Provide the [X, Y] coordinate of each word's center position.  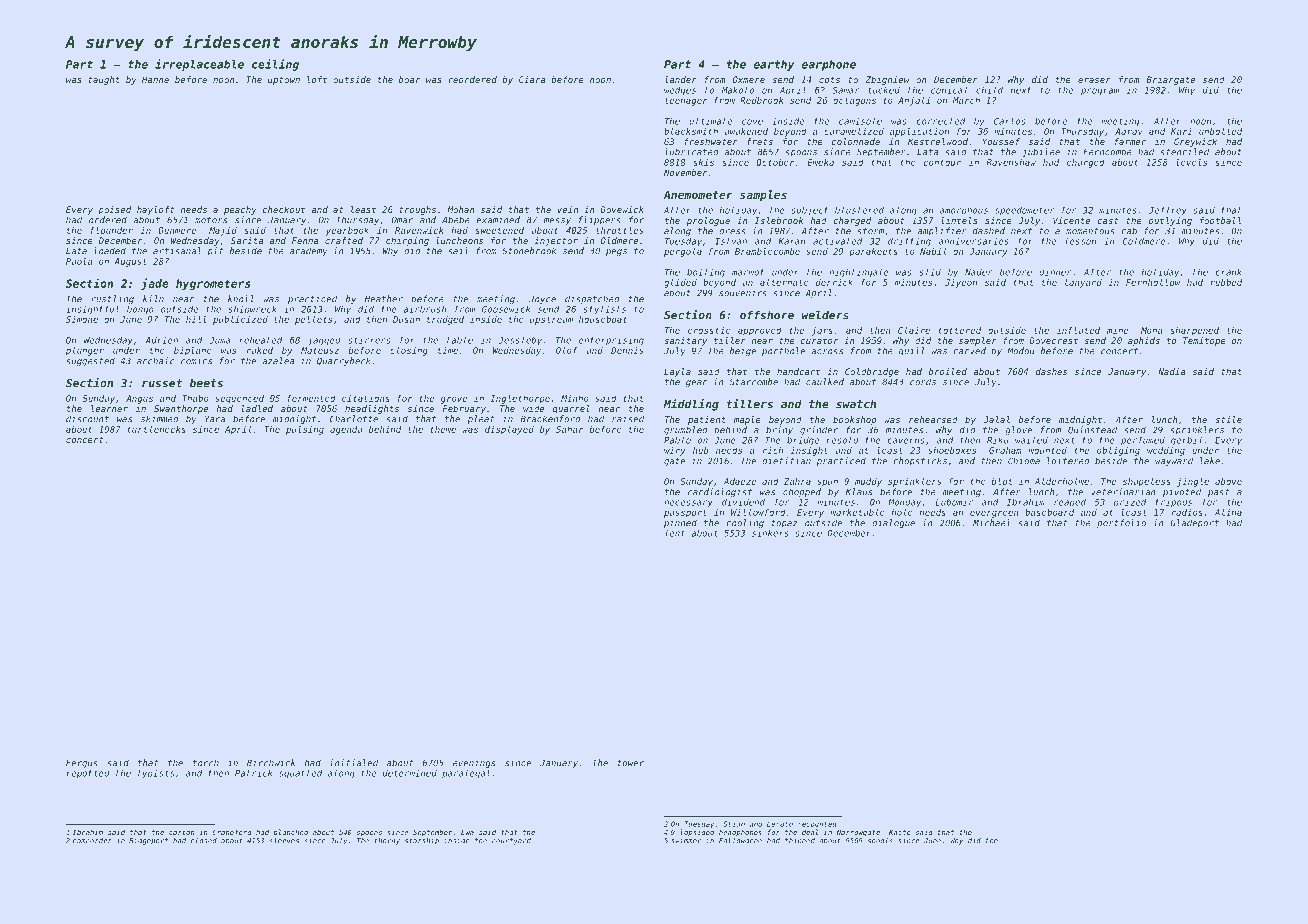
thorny [387, 841]
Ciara [532, 79]
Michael [991, 523]
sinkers [770, 533]
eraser [1094, 80]
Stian [734, 824]
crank [1228, 272]
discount [87, 419]
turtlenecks [156, 429]
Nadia [1171, 371]
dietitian [786, 461]
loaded [110, 251]
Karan [791, 241]
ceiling [275, 65]
